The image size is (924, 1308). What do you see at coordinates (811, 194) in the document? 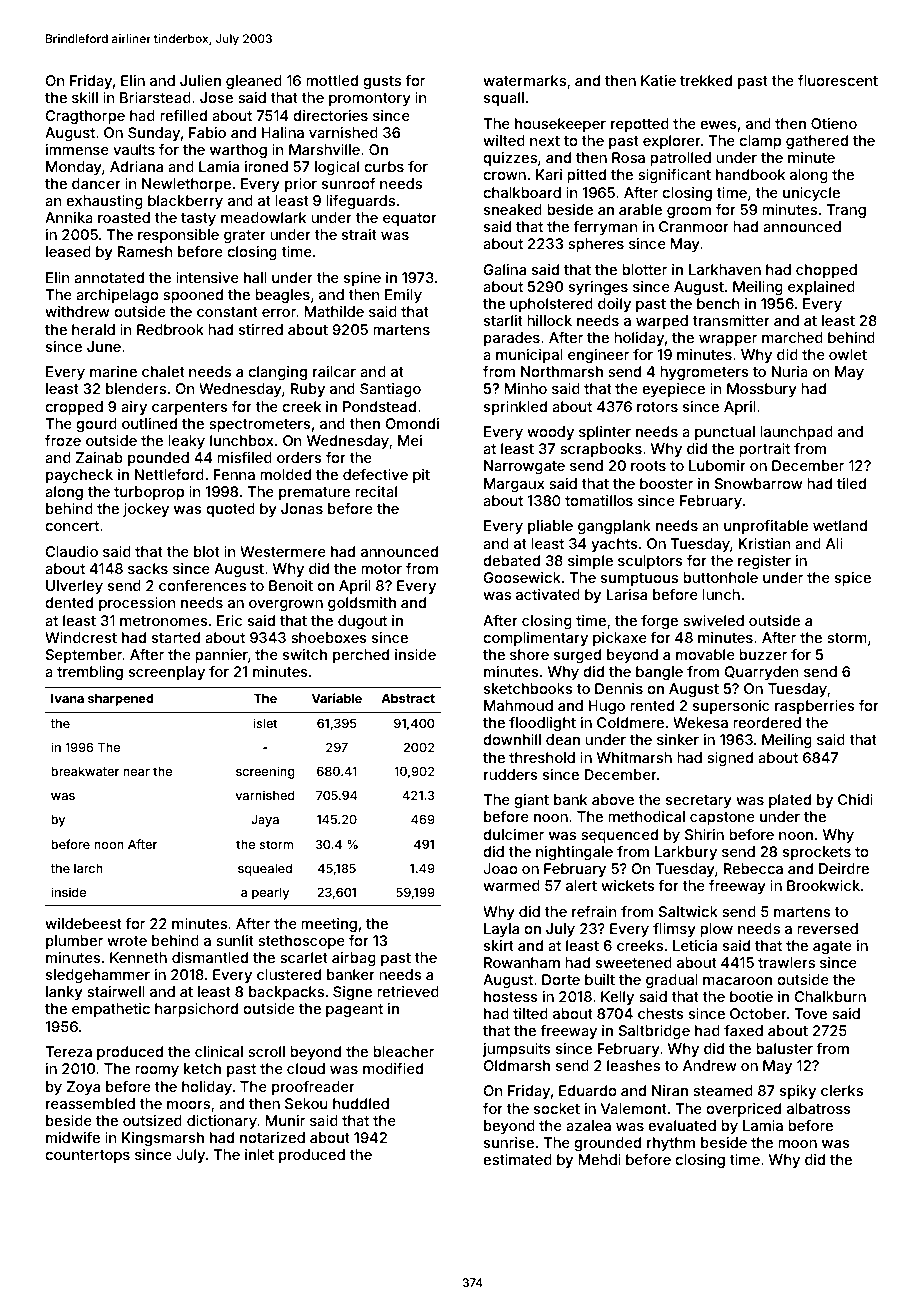
I see `unicycle` at bounding box center [811, 194].
